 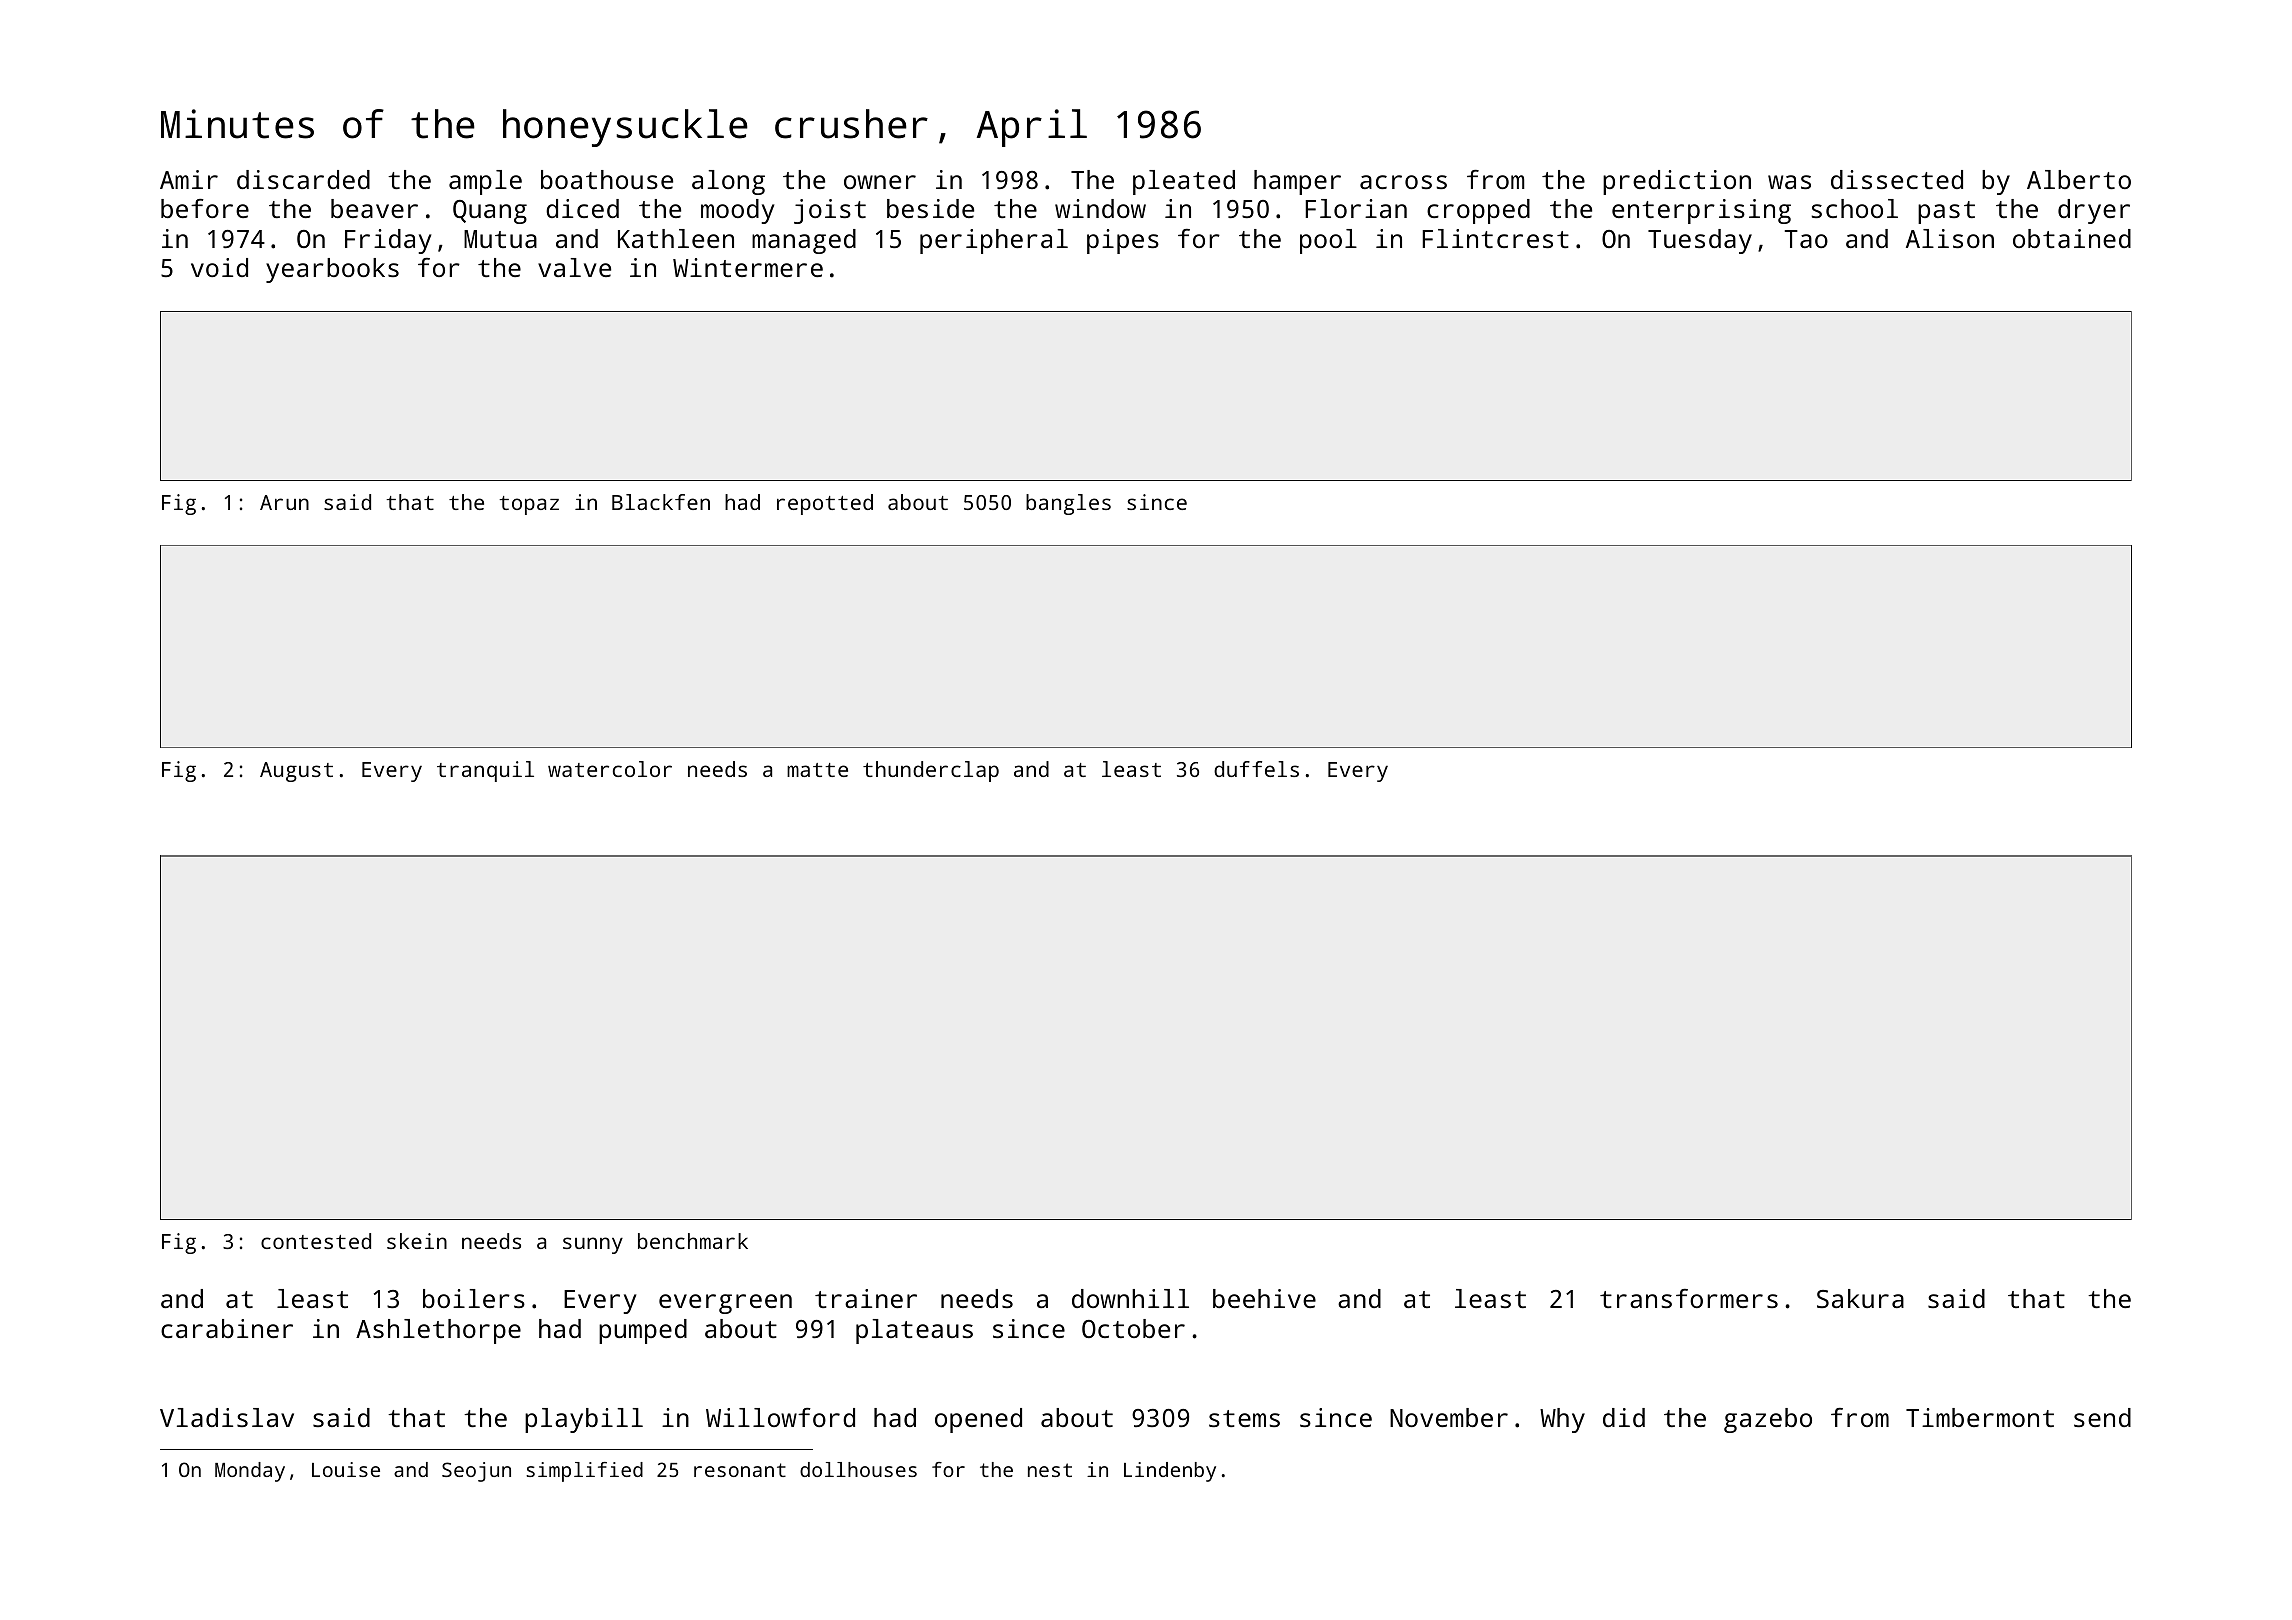 What do you see at coordinates (1050, 1470) in the document?
I see `nest` at bounding box center [1050, 1470].
